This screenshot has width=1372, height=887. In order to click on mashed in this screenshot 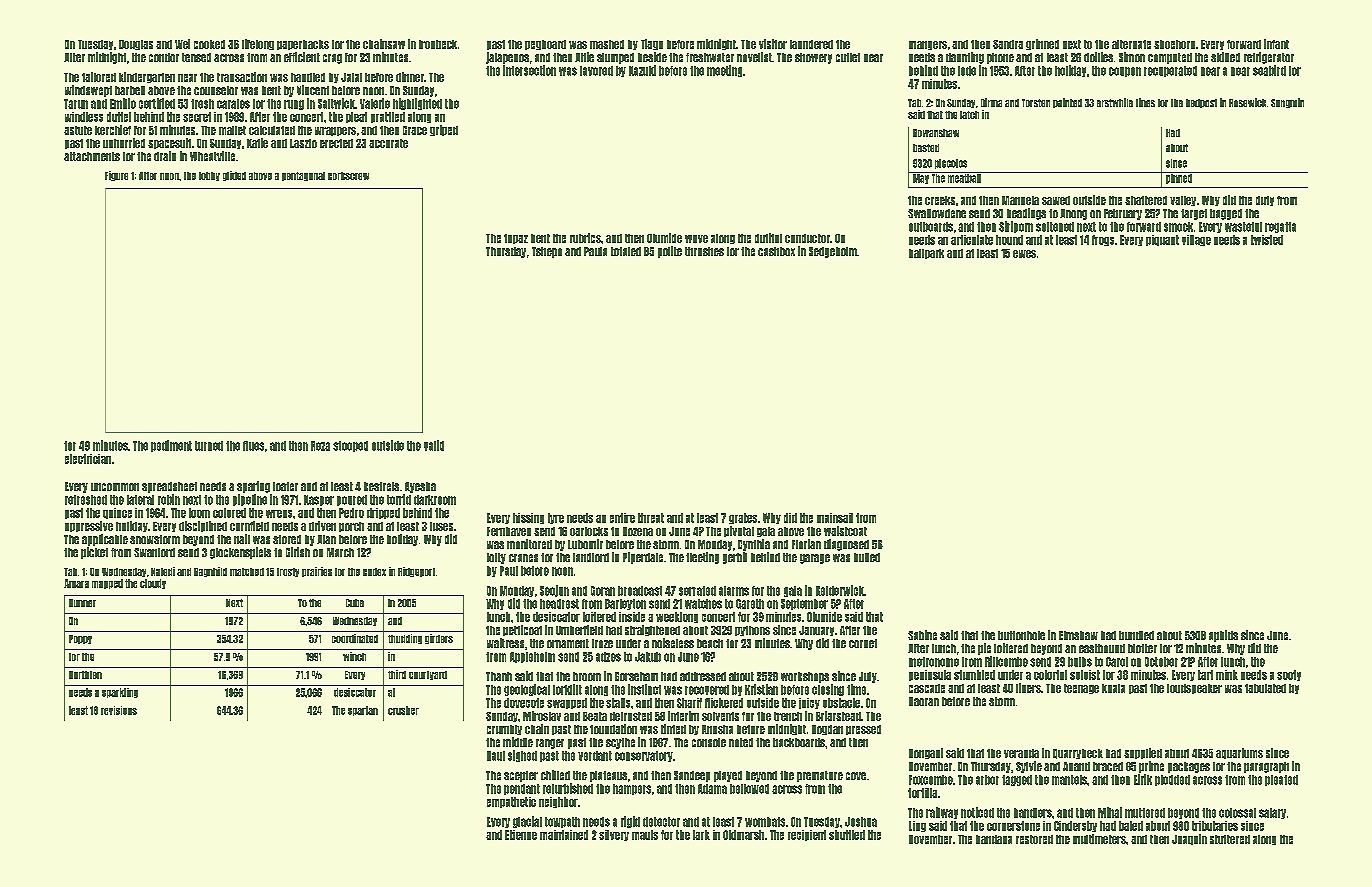, I will do `click(607, 44)`.
